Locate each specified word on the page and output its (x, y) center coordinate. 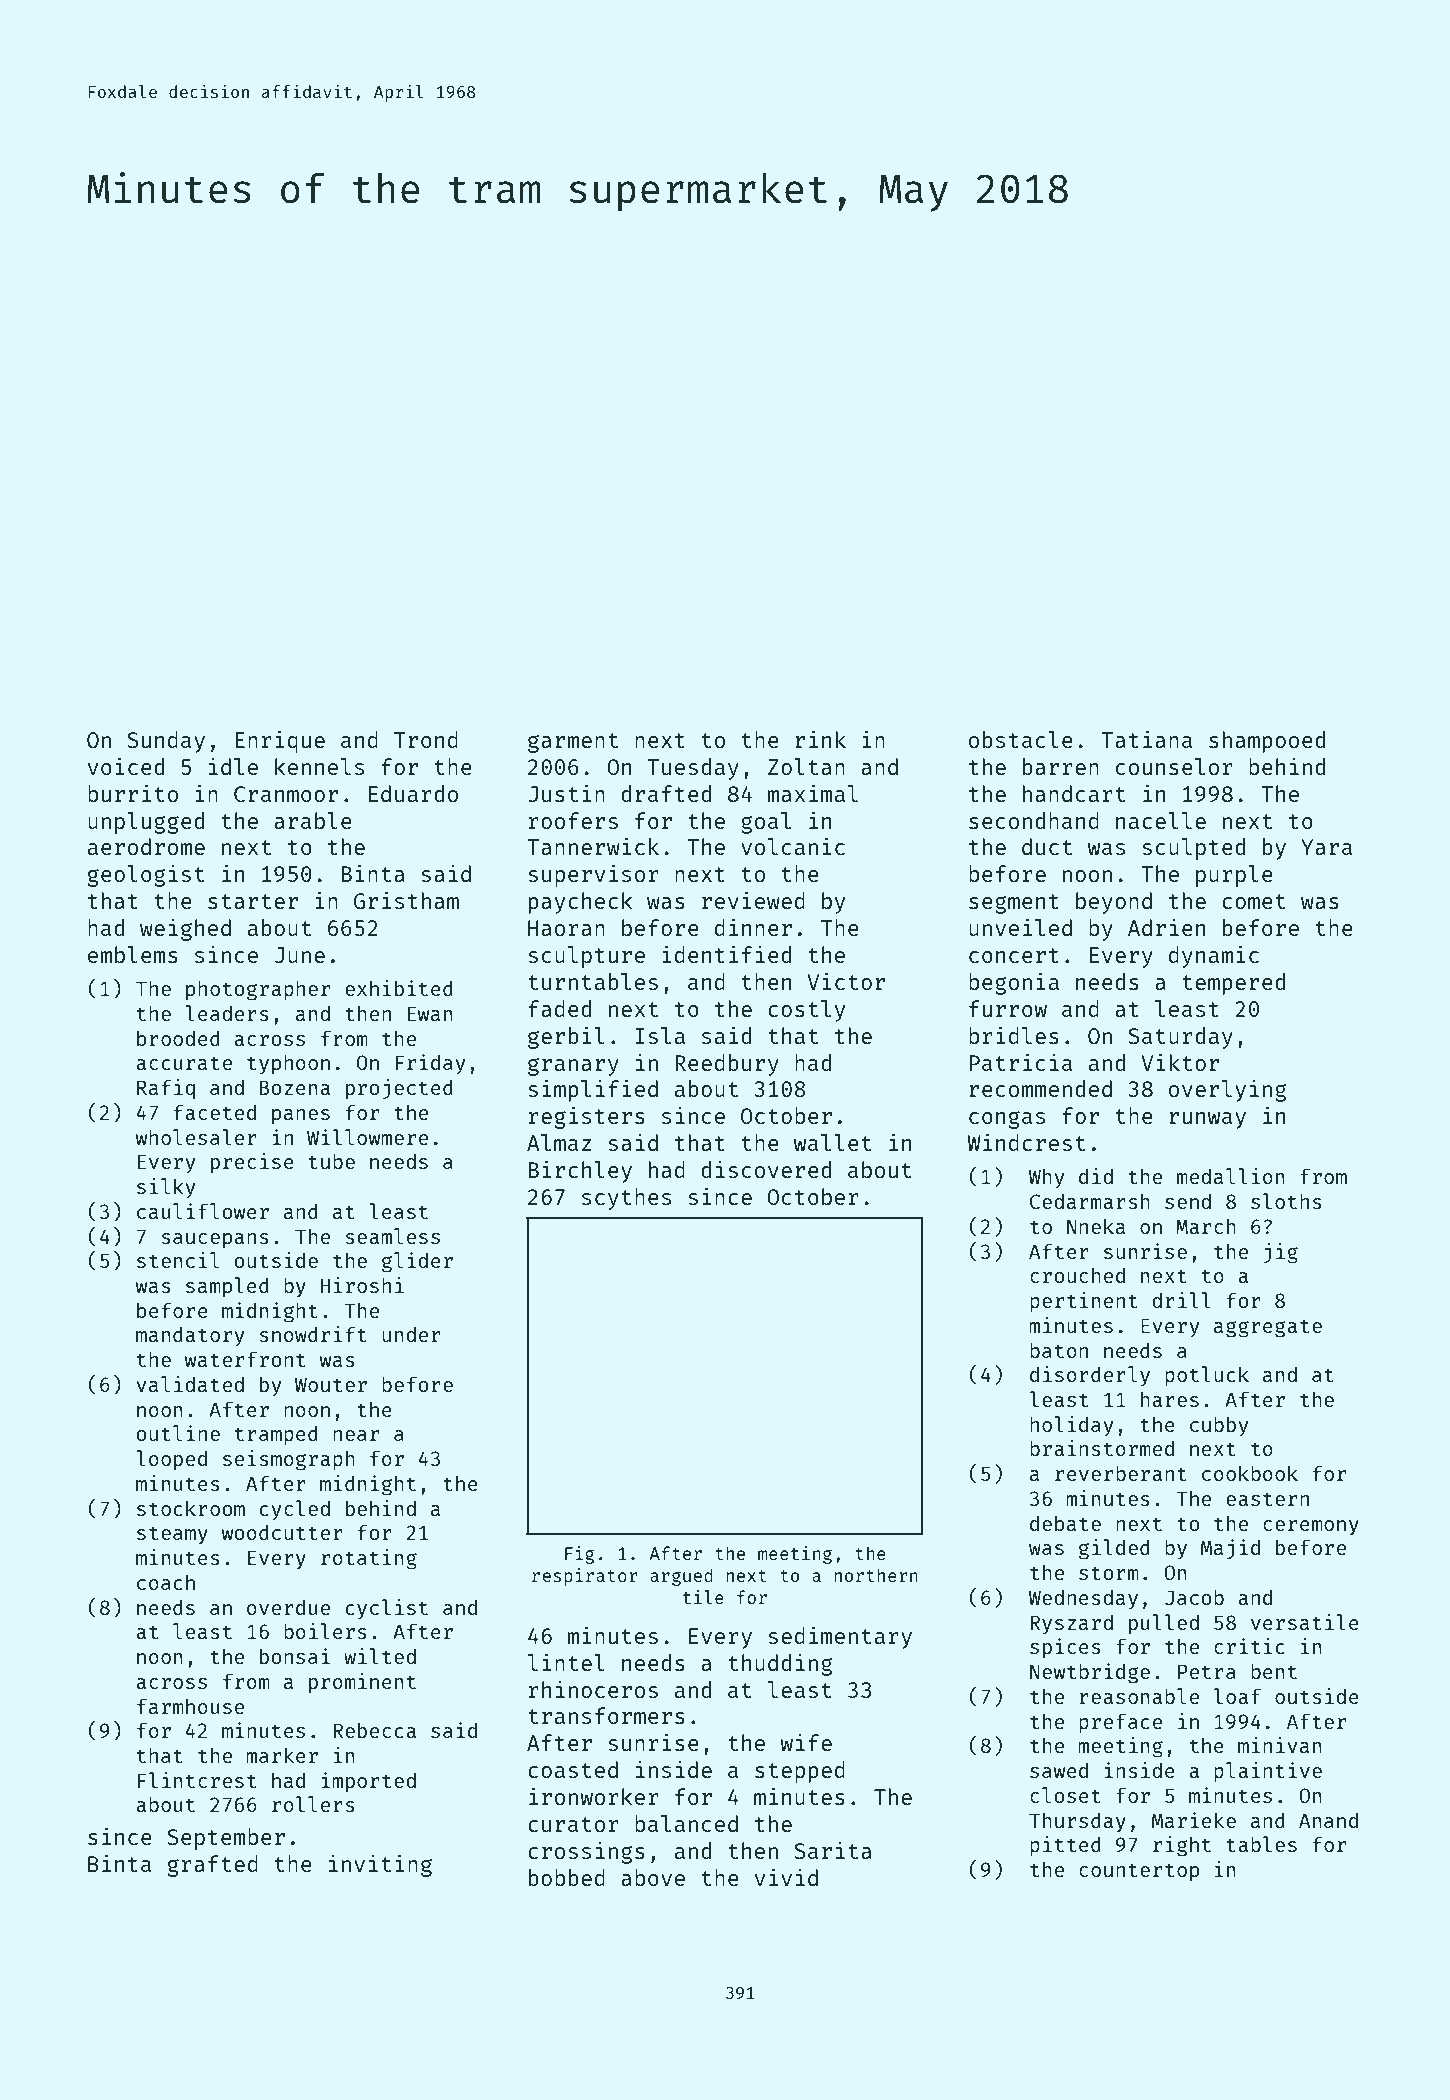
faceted (215, 1112)
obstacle (1021, 739)
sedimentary (840, 1637)
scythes (626, 1199)
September (226, 1839)
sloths (1286, 1201)
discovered (766, 1169)
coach (166, 1582)
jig (1280, 1253)
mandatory (190, 1336)
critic (1249, 1646)
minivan (1280, 1745)
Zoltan (806, 766)
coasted (573, 1769)
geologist (146, 876)
